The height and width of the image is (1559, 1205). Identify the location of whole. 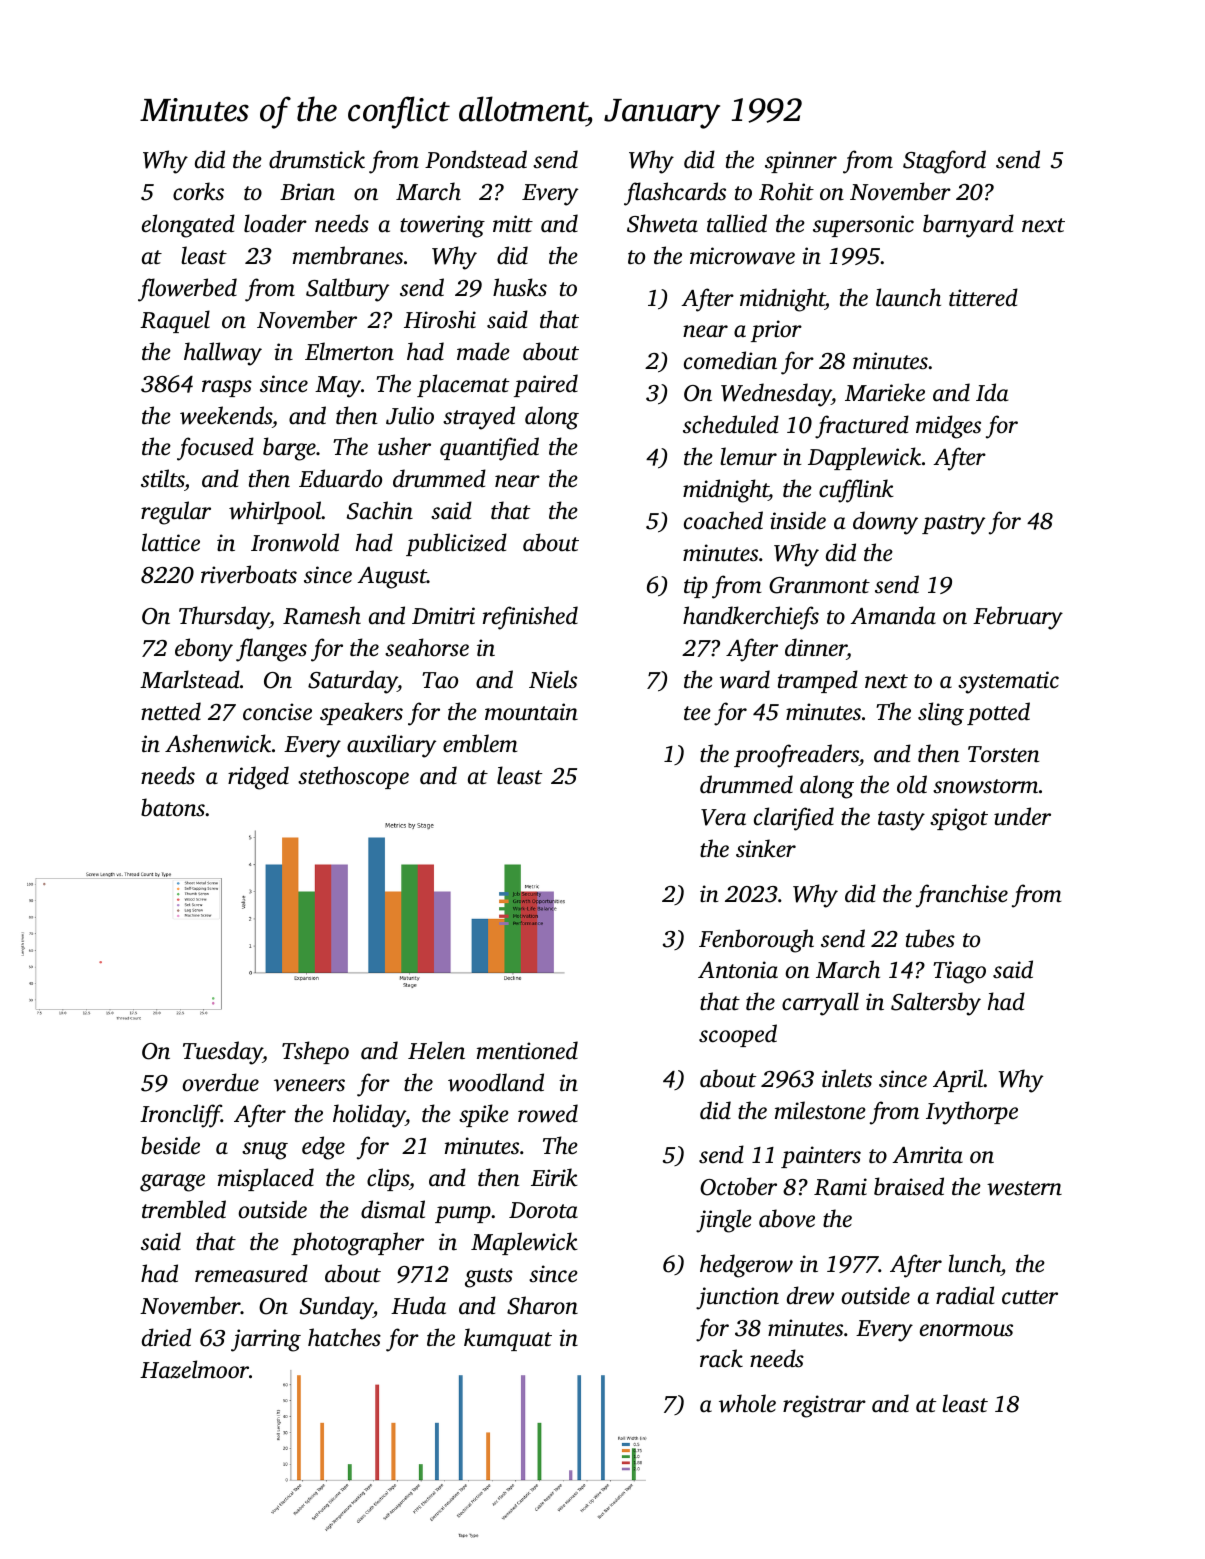
(747, 1403).
